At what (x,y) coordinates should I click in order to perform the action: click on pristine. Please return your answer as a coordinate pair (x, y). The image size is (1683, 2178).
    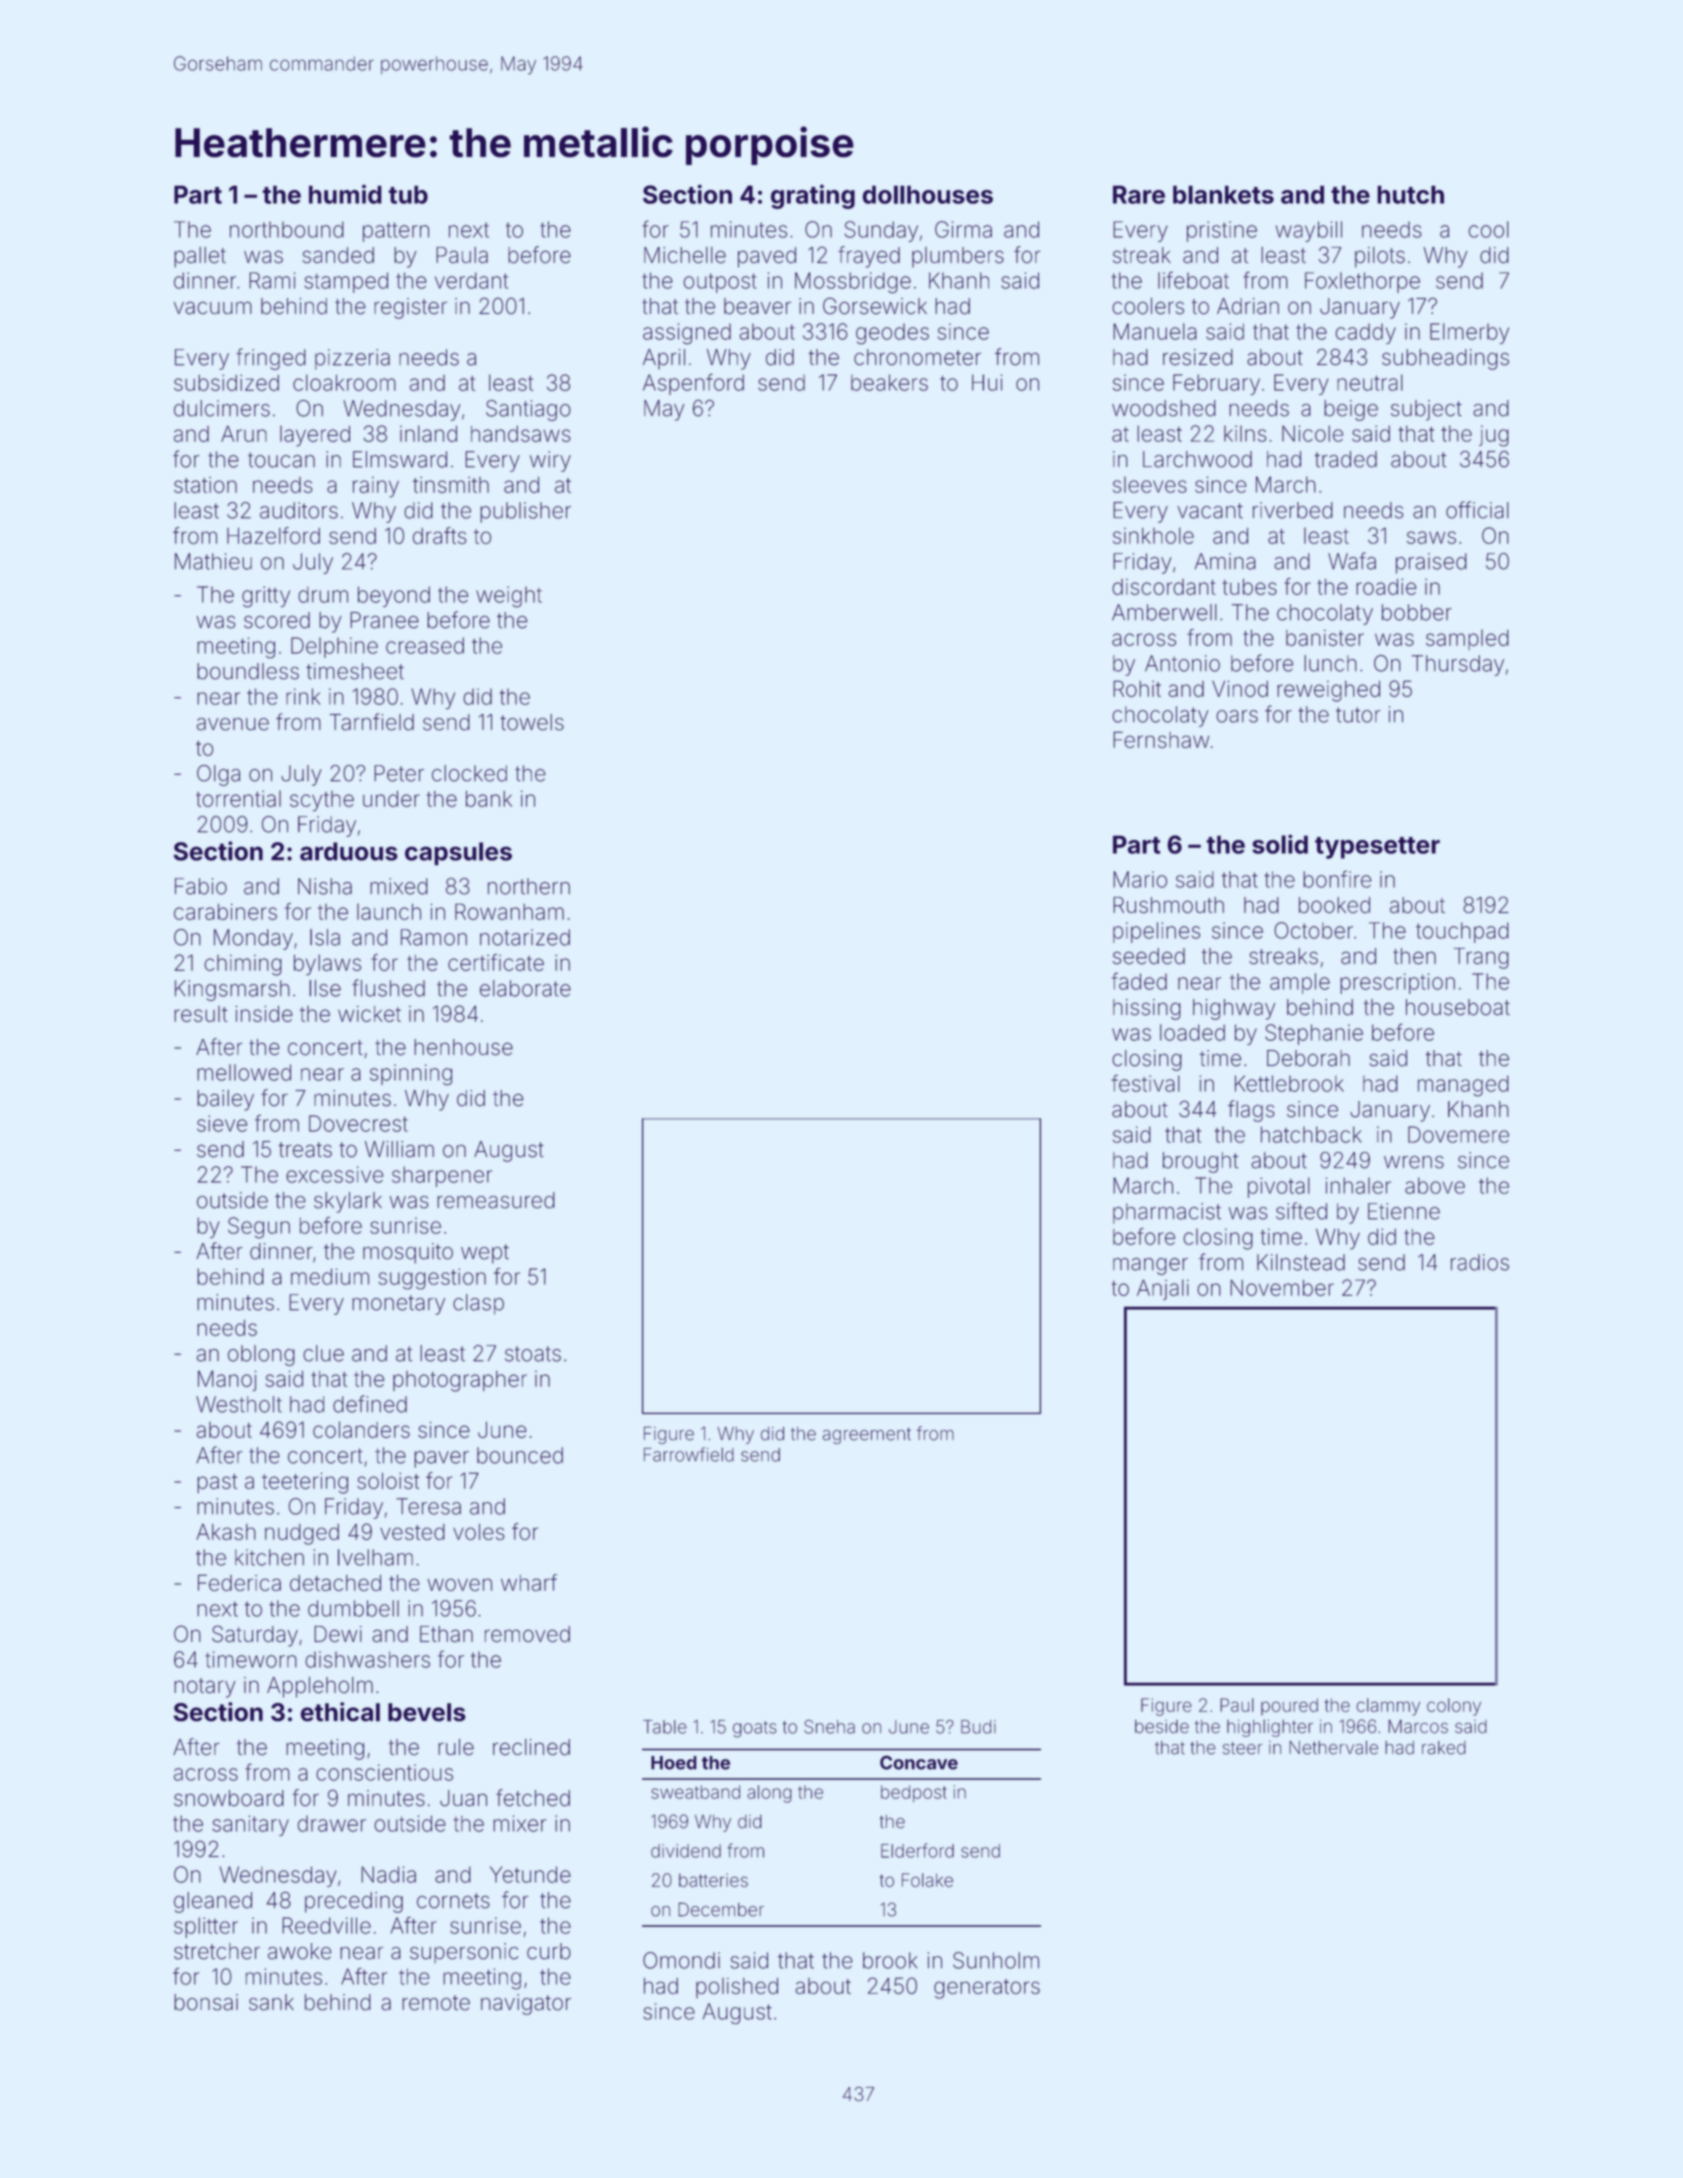
    Looking at the image, I should click on (1222, 231).
